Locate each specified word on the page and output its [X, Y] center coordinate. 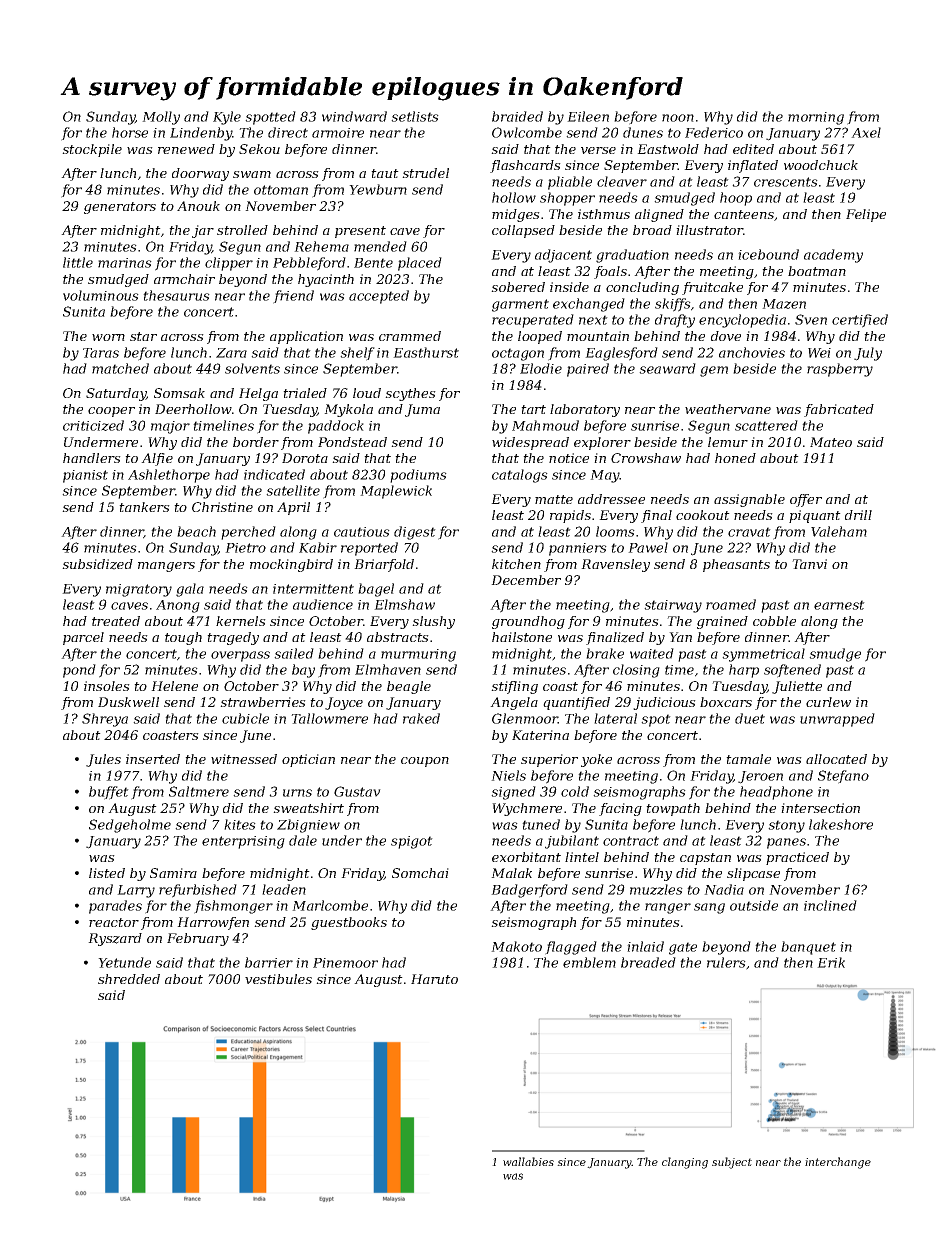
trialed [305, 393]
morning [816, 118]
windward [354, 116]
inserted [153, 759]
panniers [578, 549]
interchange [838, 1163]
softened [792, 671]
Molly [161, 118]
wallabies [528, 1161]
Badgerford [529, 891]
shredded [129, 979]
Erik [831, 962]
